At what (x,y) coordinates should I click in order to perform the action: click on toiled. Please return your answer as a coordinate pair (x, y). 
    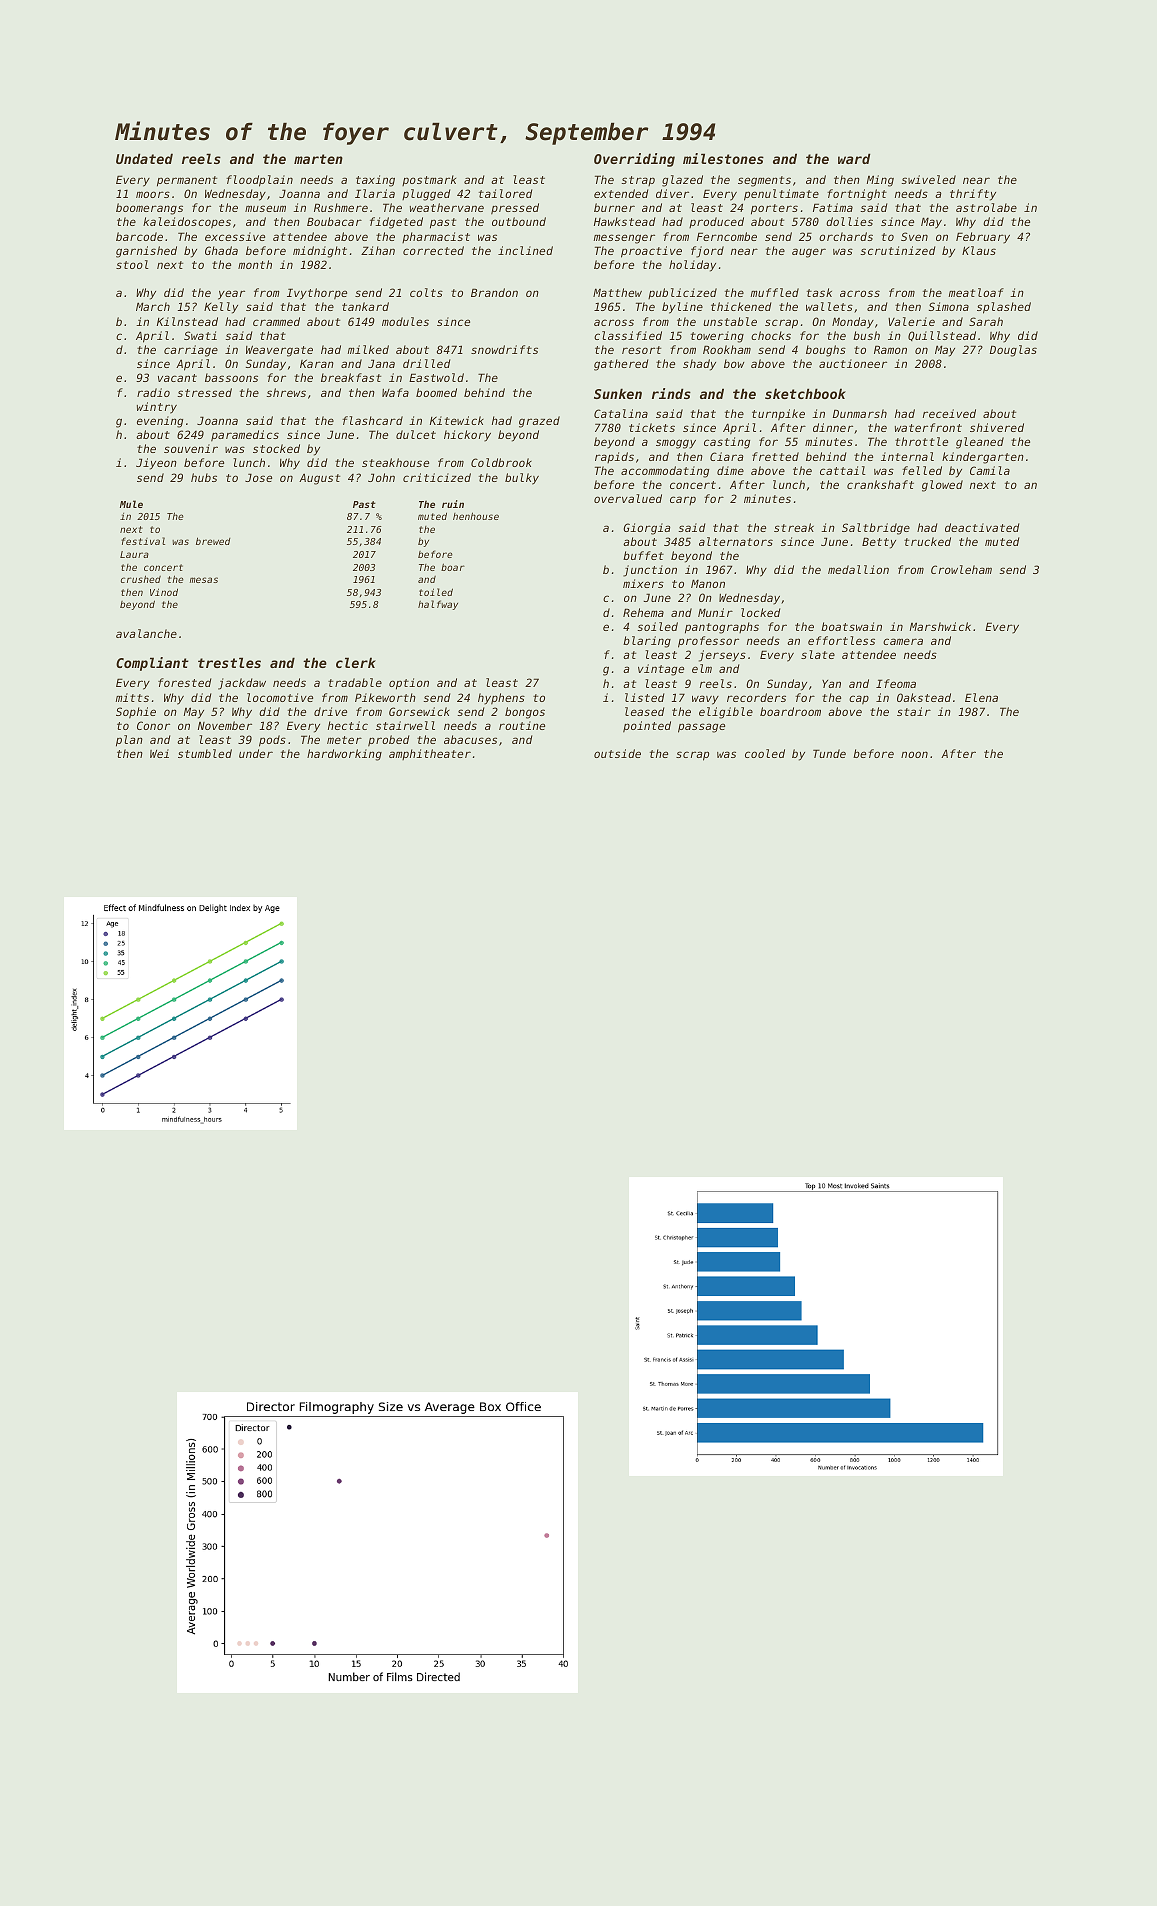
    Looking at the image, I should click on (436, 592).
